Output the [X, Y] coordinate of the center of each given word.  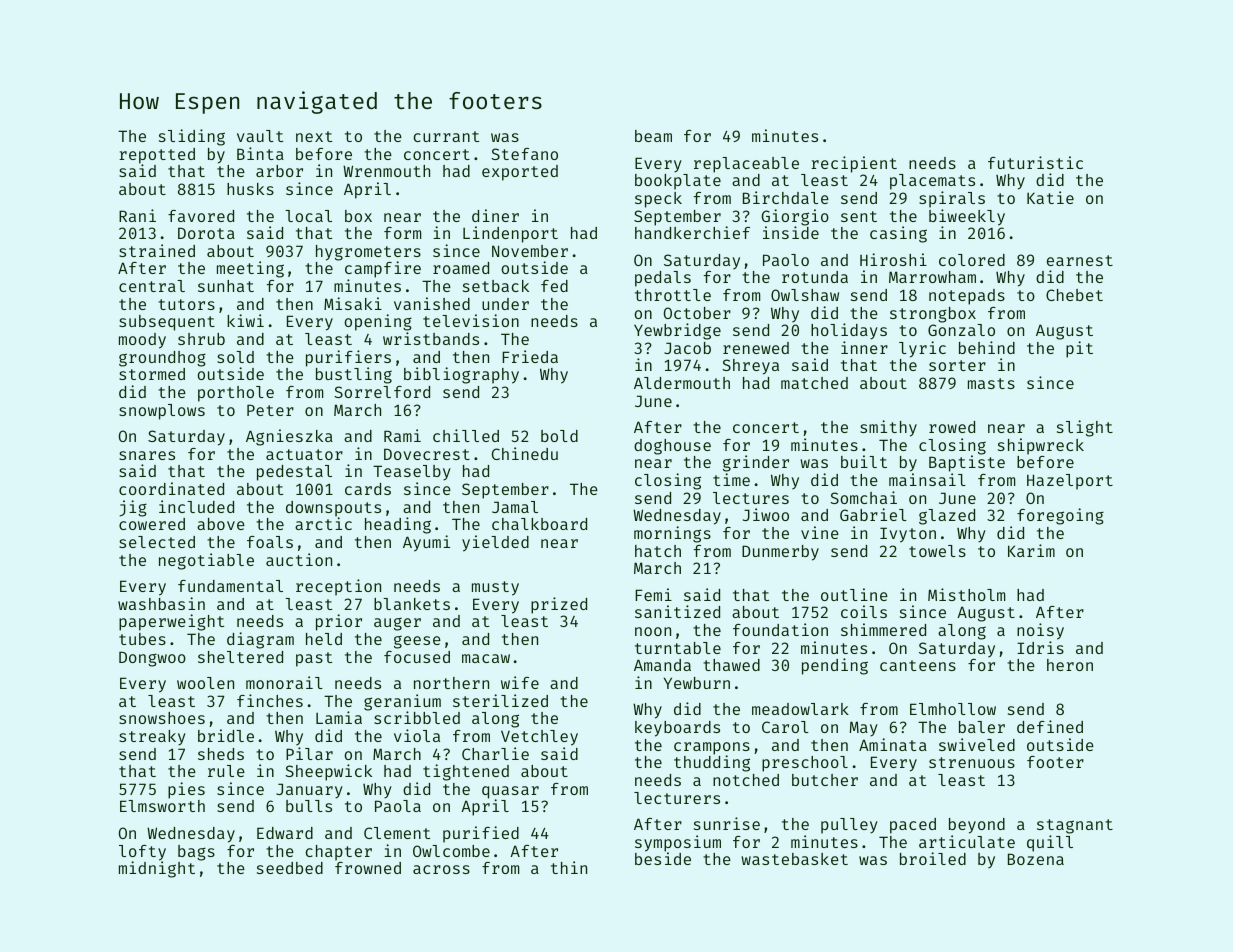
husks [250, 189]
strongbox [933, 315]
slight [1085, 428]
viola [417, 735]
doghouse [672, 447]
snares [147, 455]
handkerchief [692, 232]
